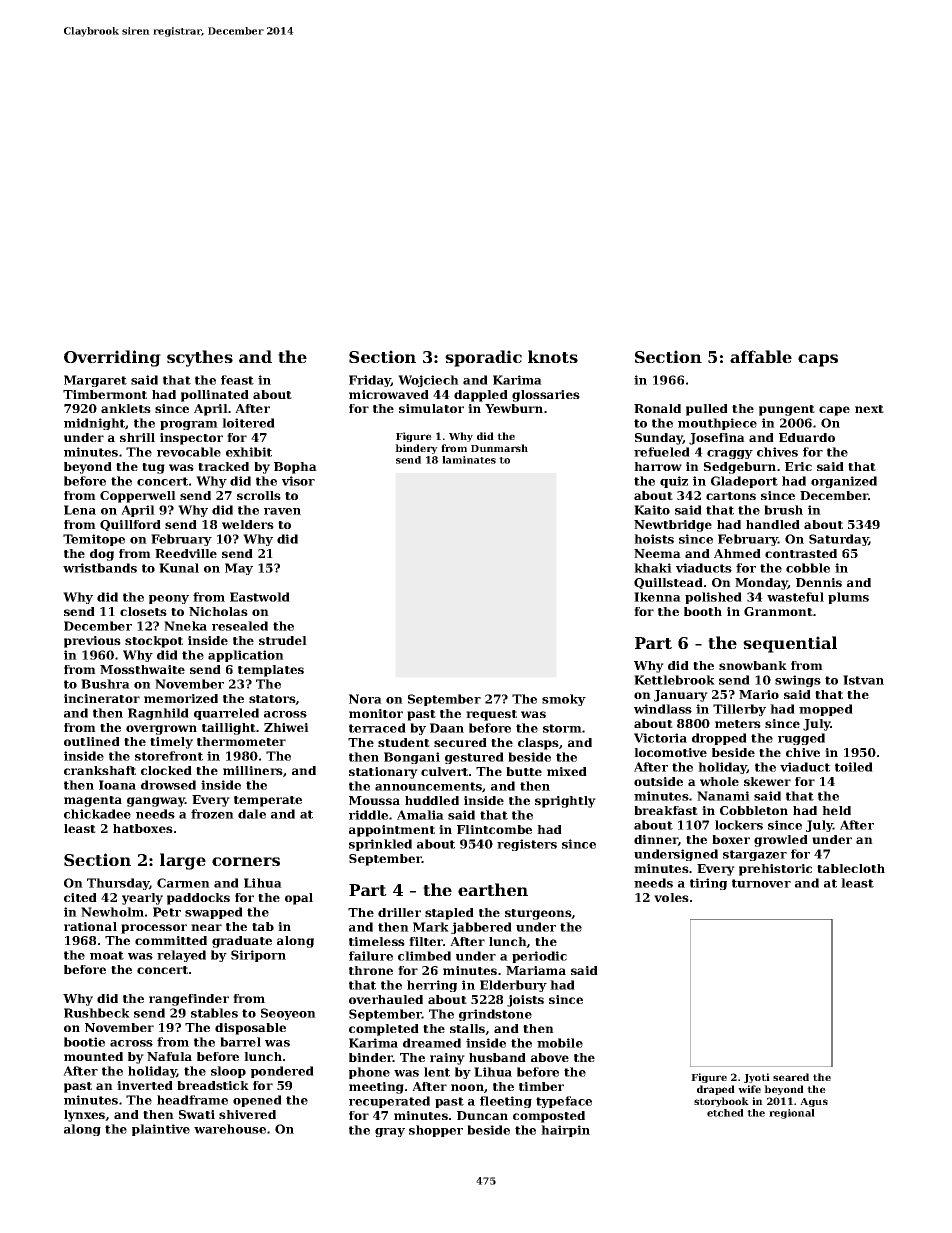  Describe the element at coordinates (282, 1072) in the image. I see `pondered` at that location.
